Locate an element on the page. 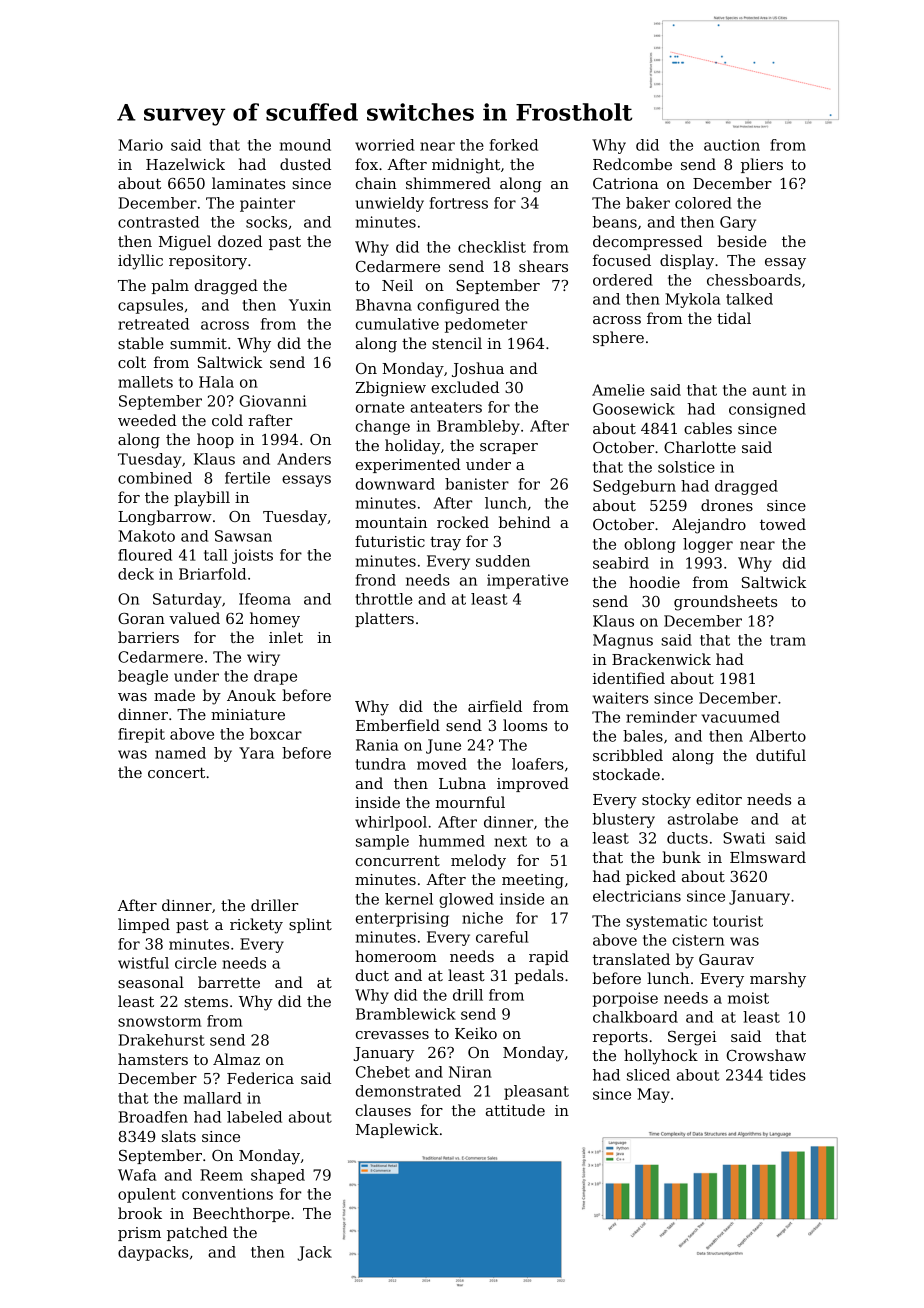 This document has height=1308, width=924. firepit is located at coordinates (141, 735).
